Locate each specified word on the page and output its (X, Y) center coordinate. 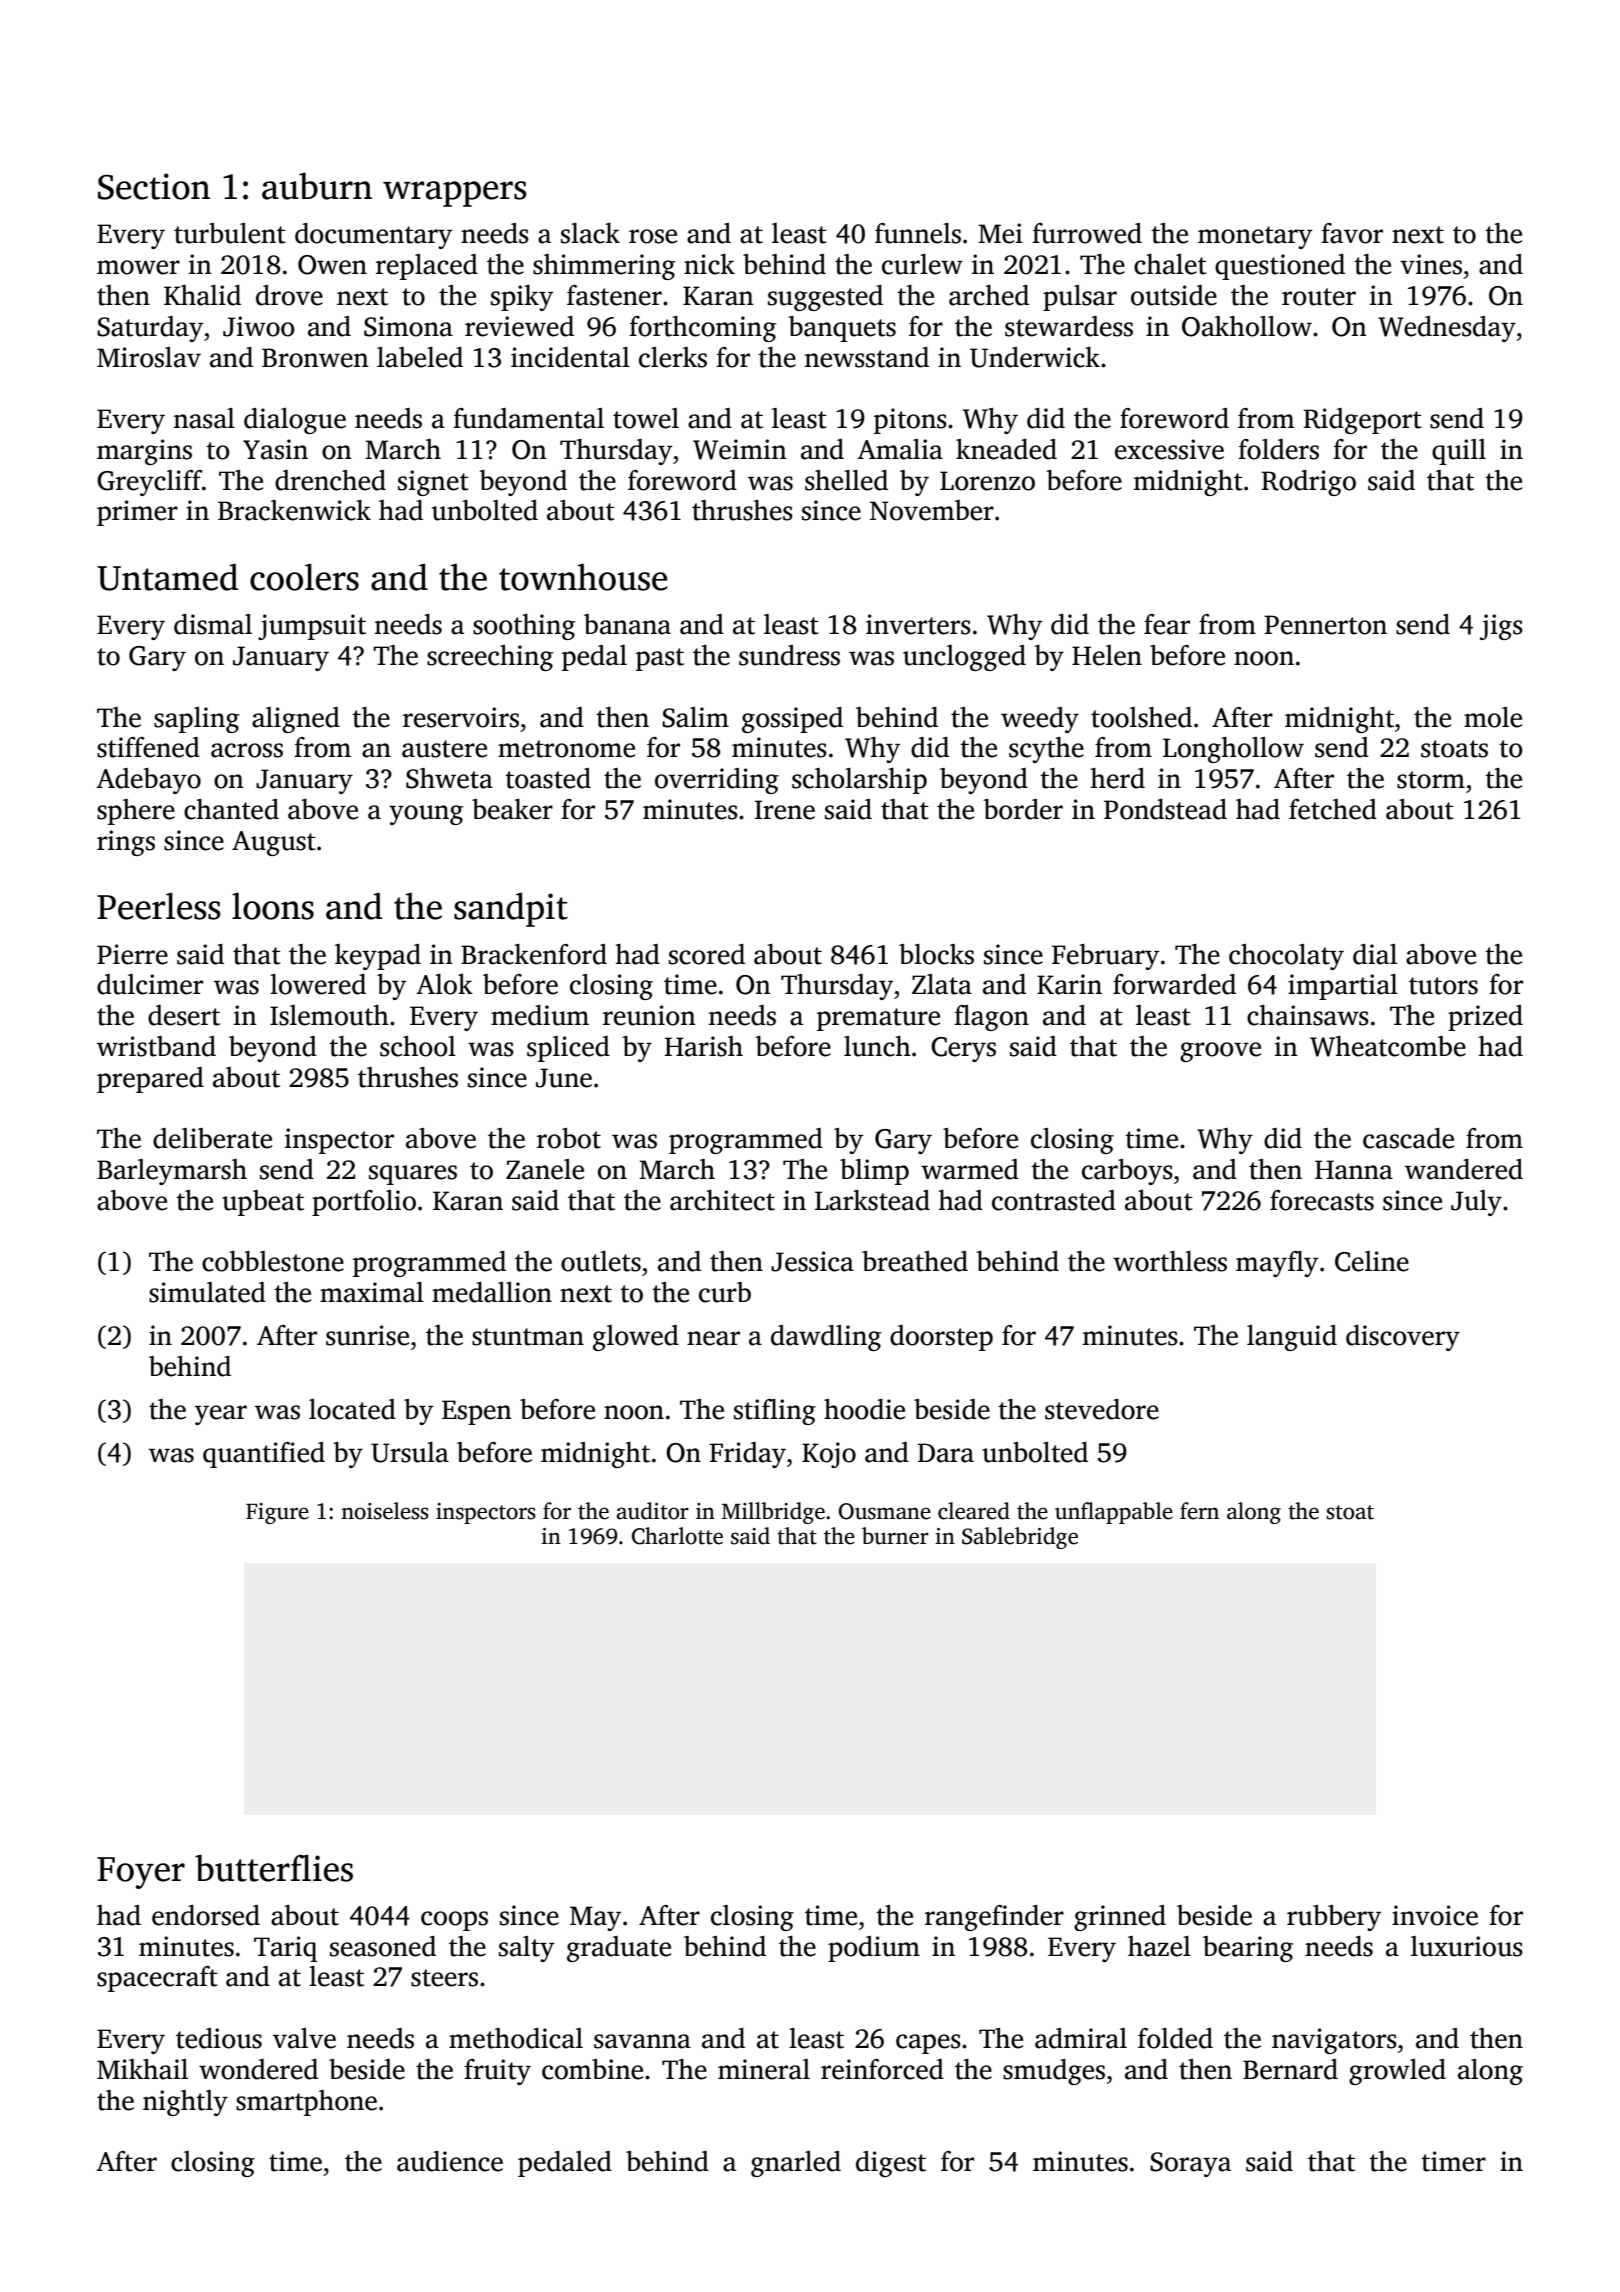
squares (413, 1175)
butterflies (274, 1868)
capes (928, 2044)
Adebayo (148, 781)
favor (1352, 233)
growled (1397, 2072)
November (932, 510)
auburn (317, 186)
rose (653, 236)
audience (450, 2161)
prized (1485, 1018)
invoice (1435, 1915)
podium (874, 1949)
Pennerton (1325, 625)
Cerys (963, 1049)
